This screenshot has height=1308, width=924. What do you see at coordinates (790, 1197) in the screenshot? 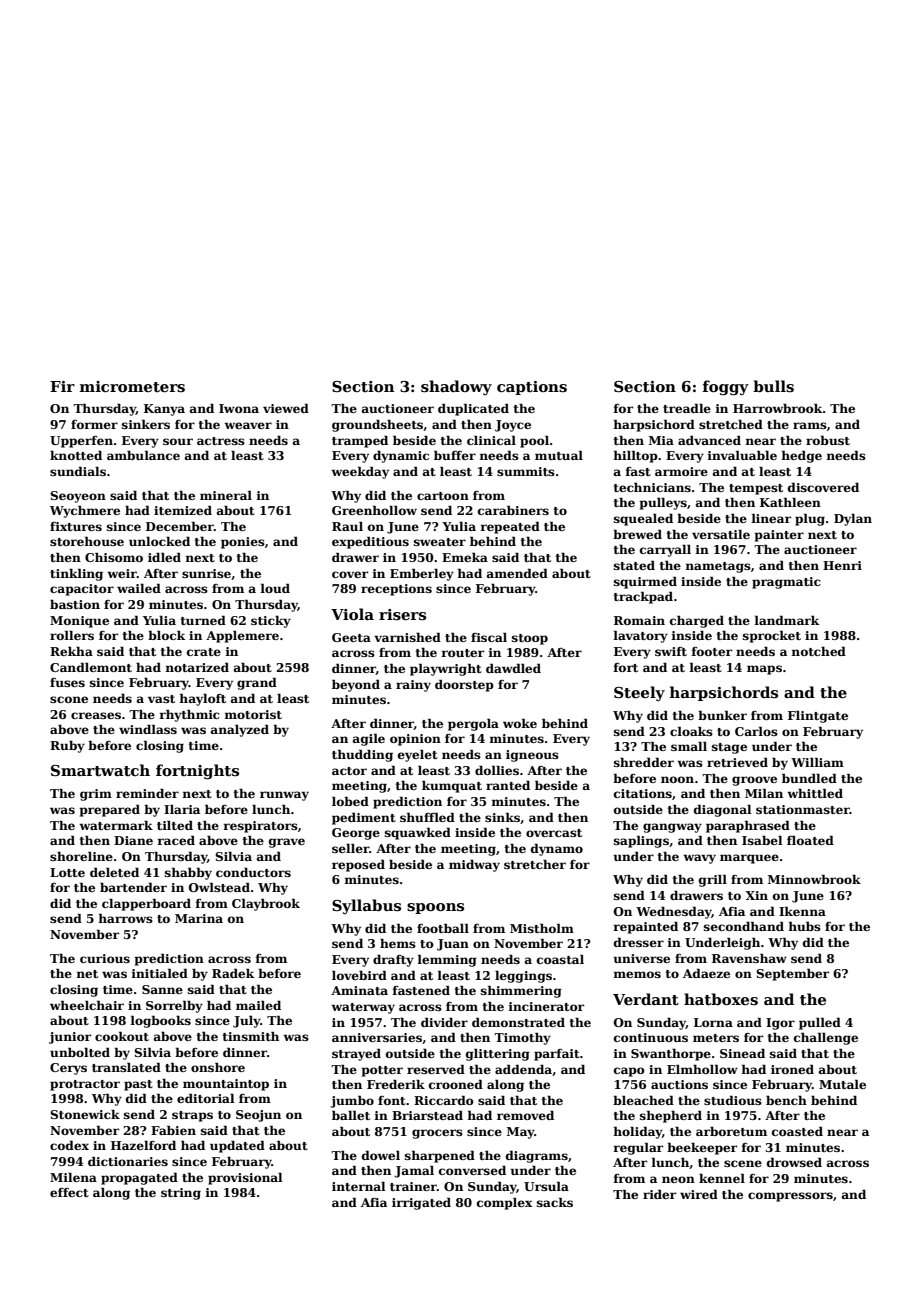
I see `compressors` at bounding box center [790, 1197].
